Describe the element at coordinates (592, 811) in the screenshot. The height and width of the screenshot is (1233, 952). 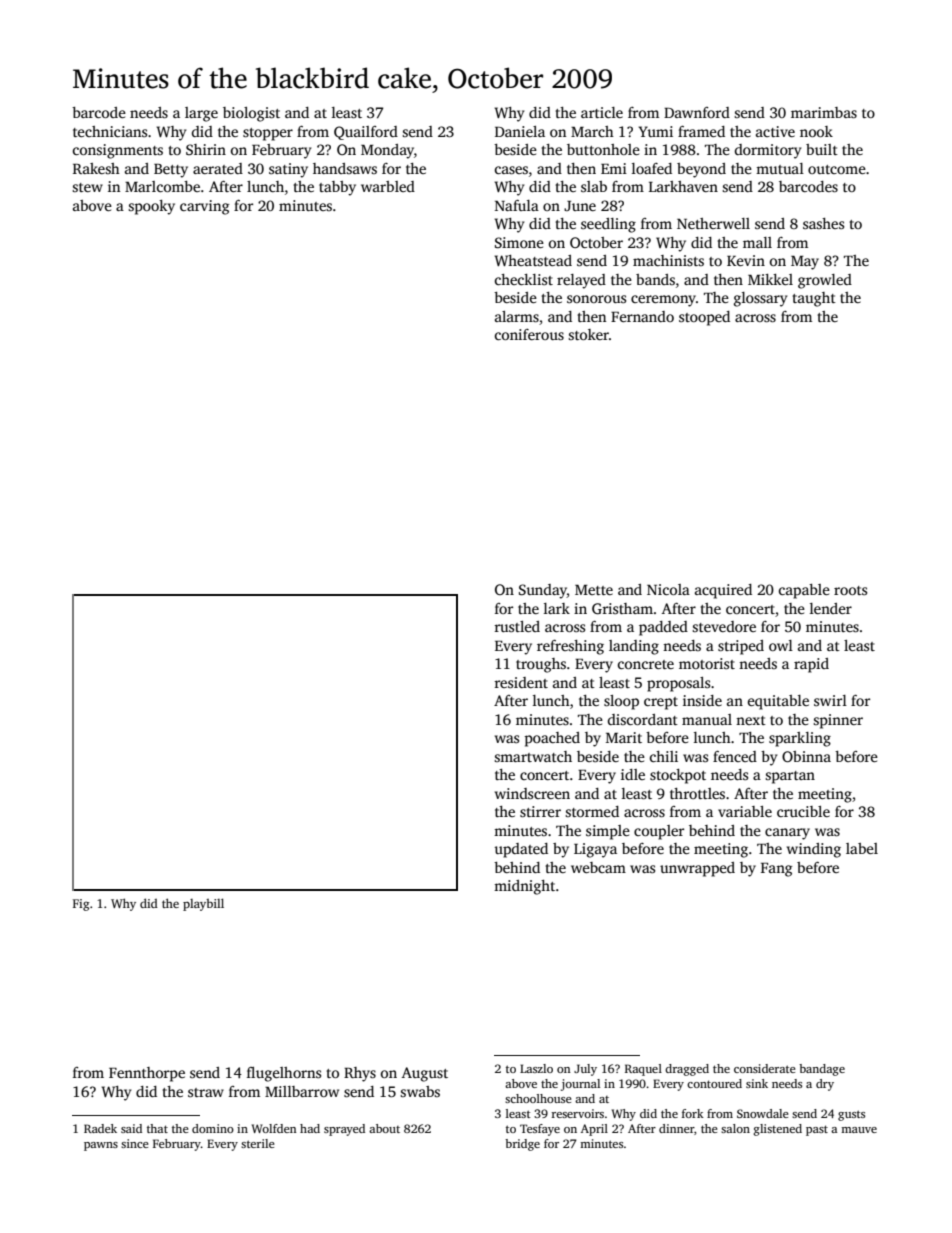
I see `stormed` at that location.
